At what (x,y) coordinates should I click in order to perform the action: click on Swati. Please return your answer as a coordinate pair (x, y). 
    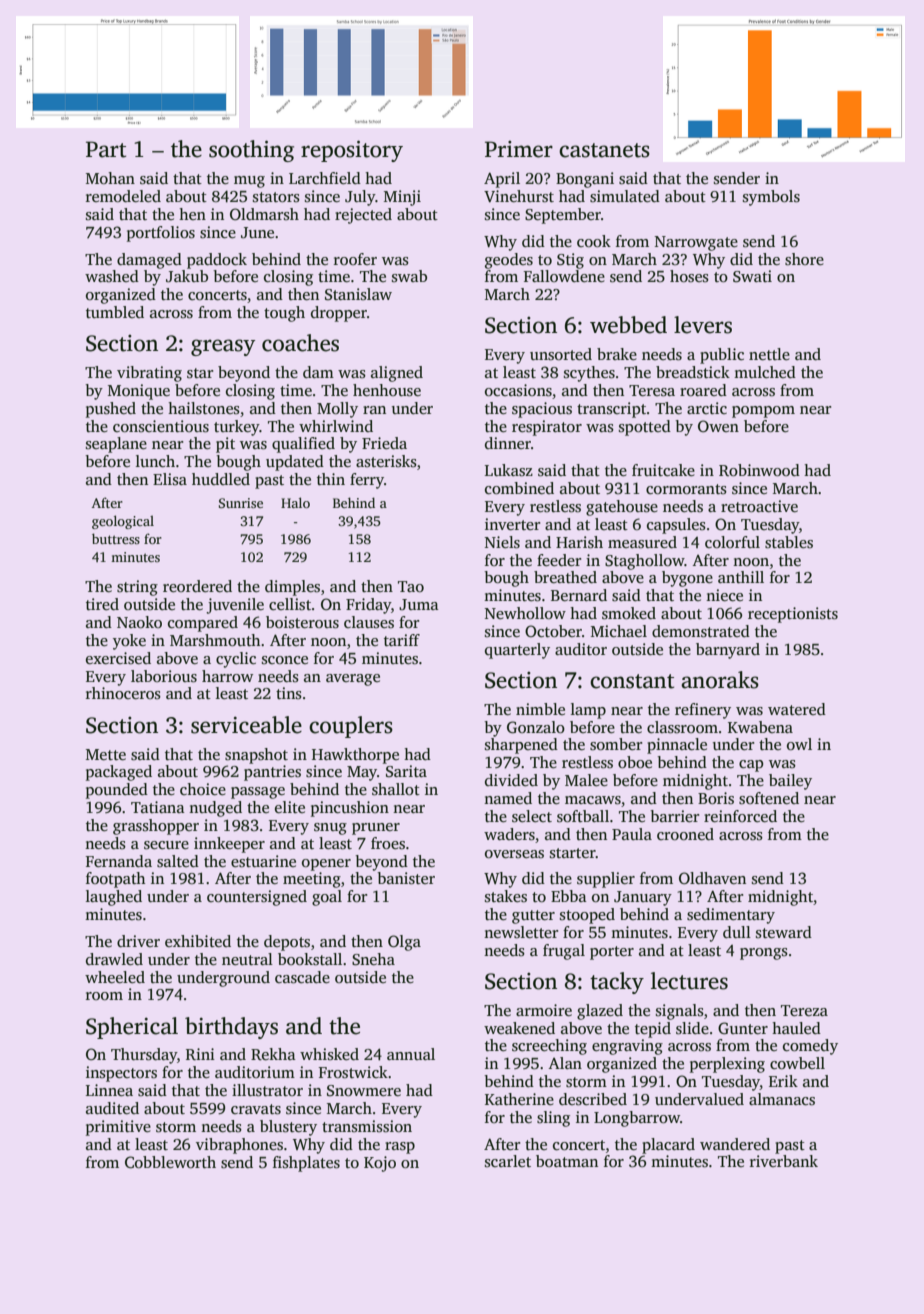
    Looking at the image, I should click on (752, 276).
